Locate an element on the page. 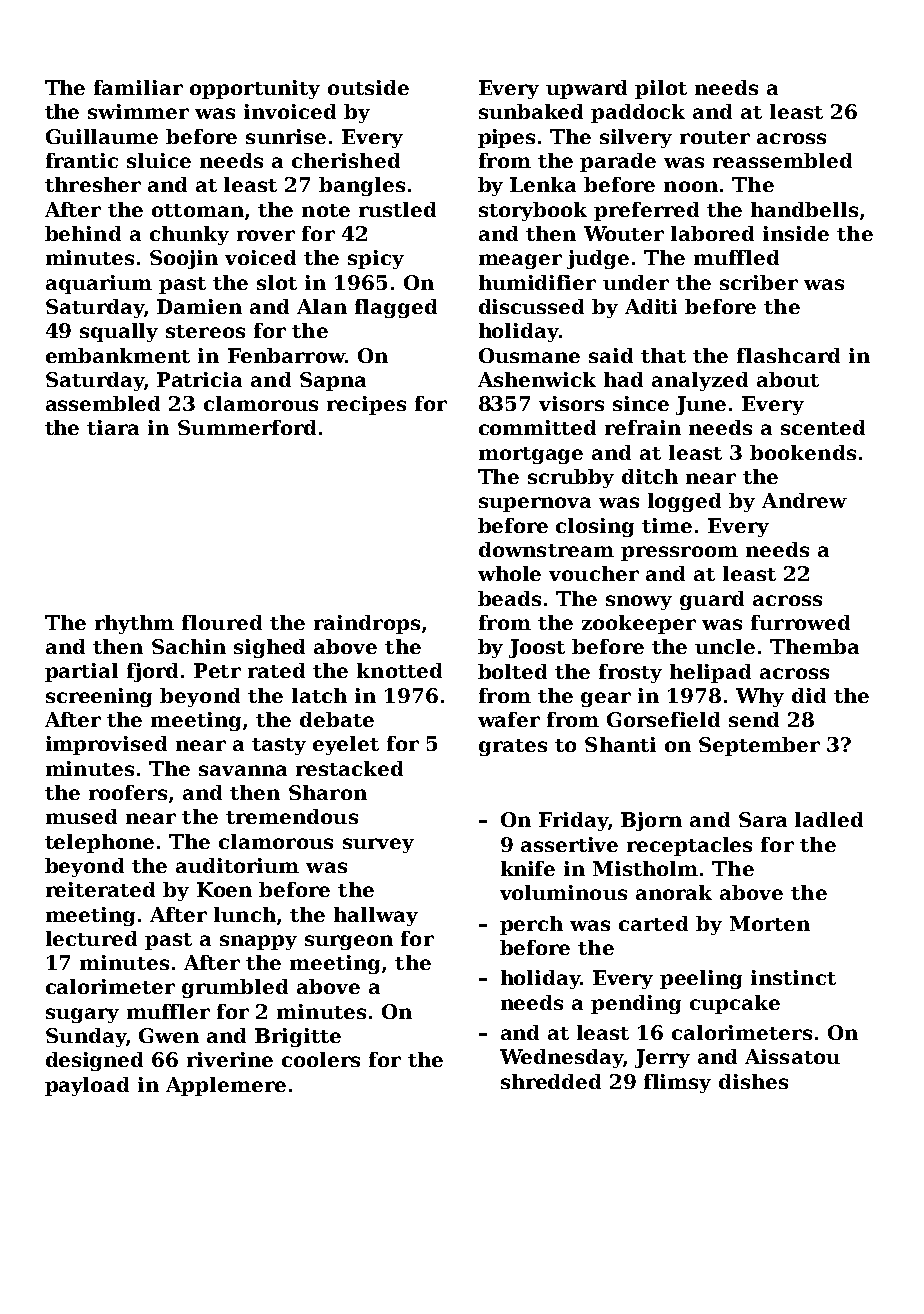 Image resolution: width=924 pixels, height=1314 pixels. bangles is located at coordinates (362, 186).
